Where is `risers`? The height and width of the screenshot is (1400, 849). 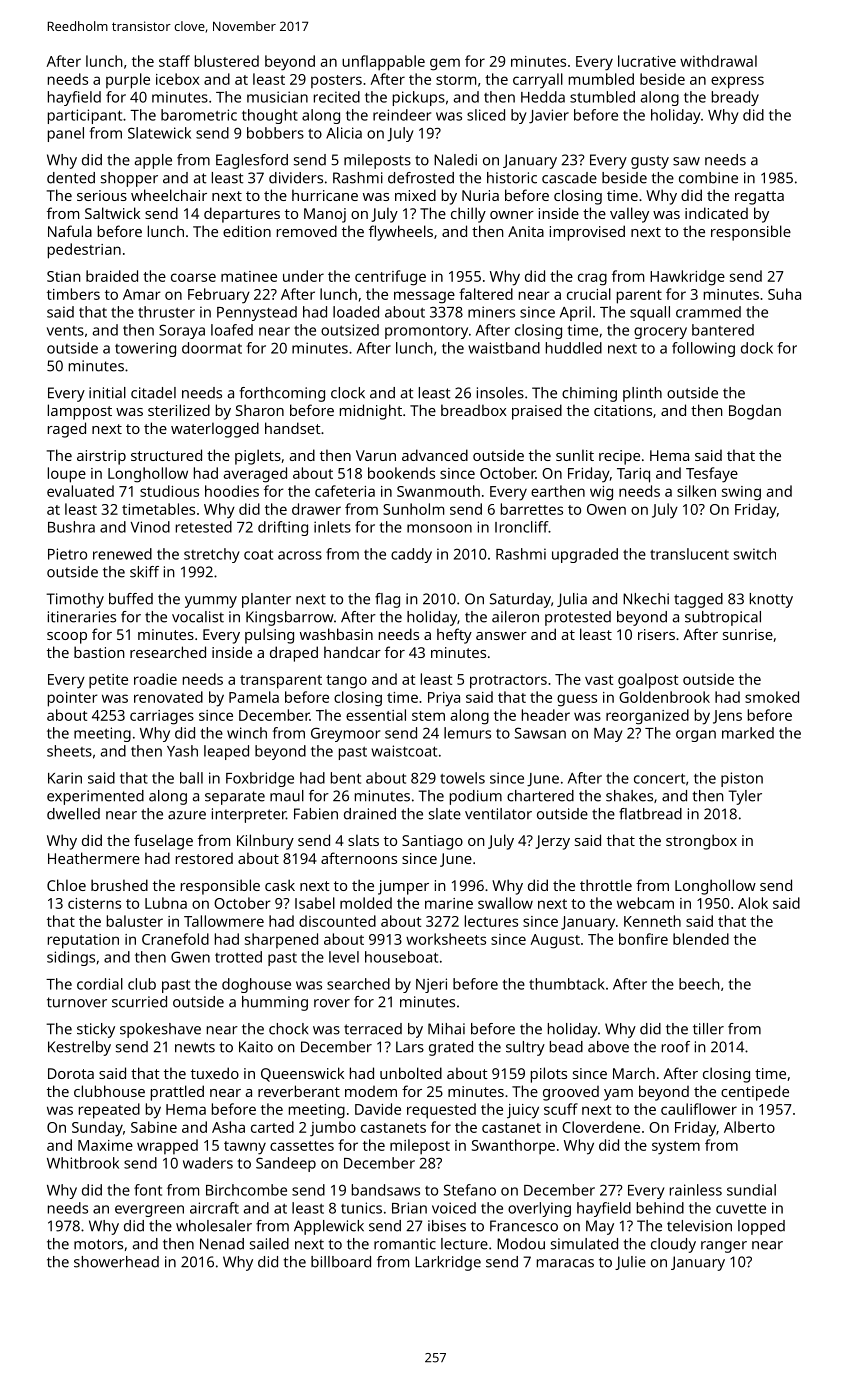
risers is located at coordinates (656, 634).
